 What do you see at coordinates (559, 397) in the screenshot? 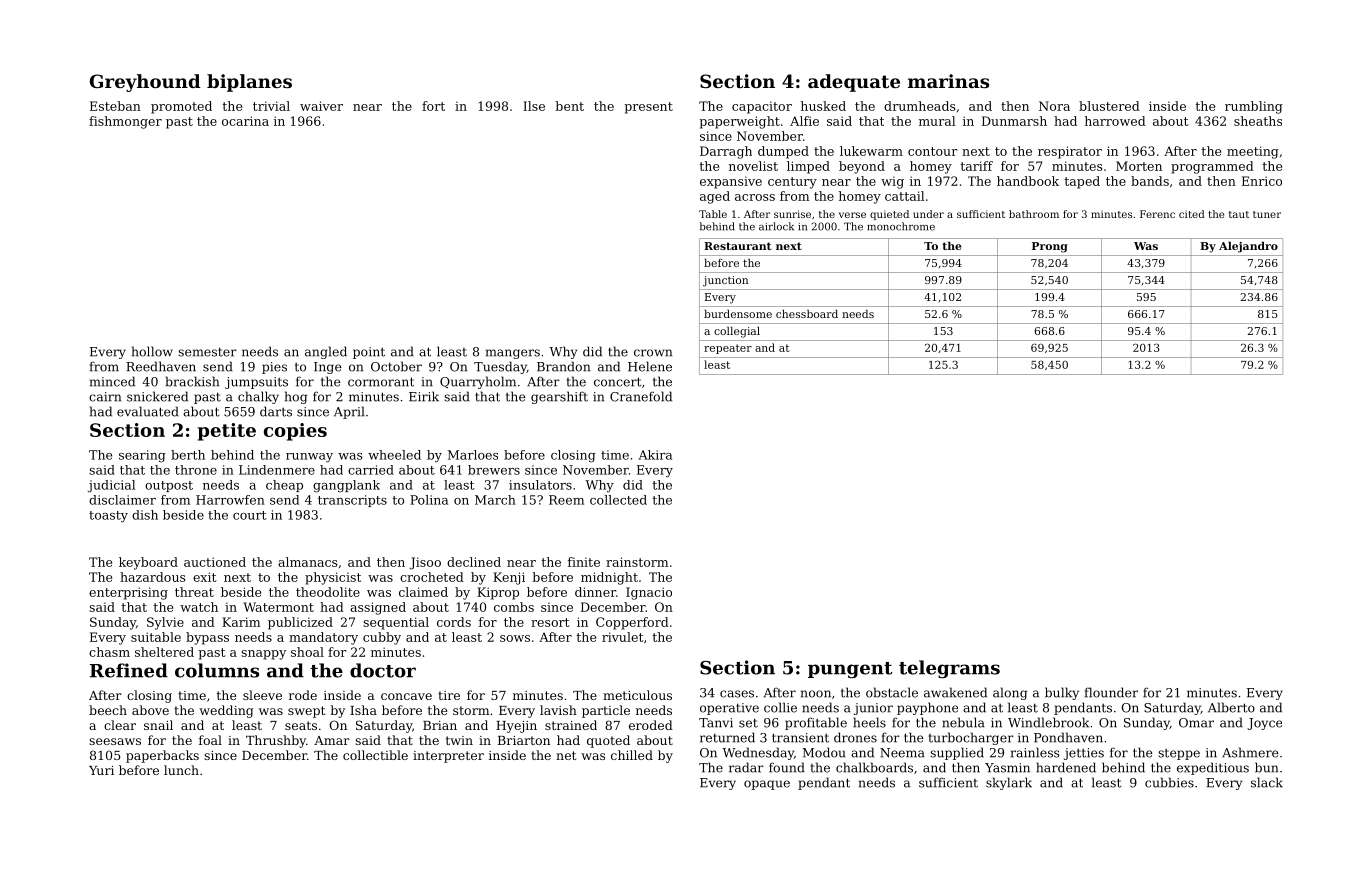
I see `gearshift` at bounding box center [559, 397].
